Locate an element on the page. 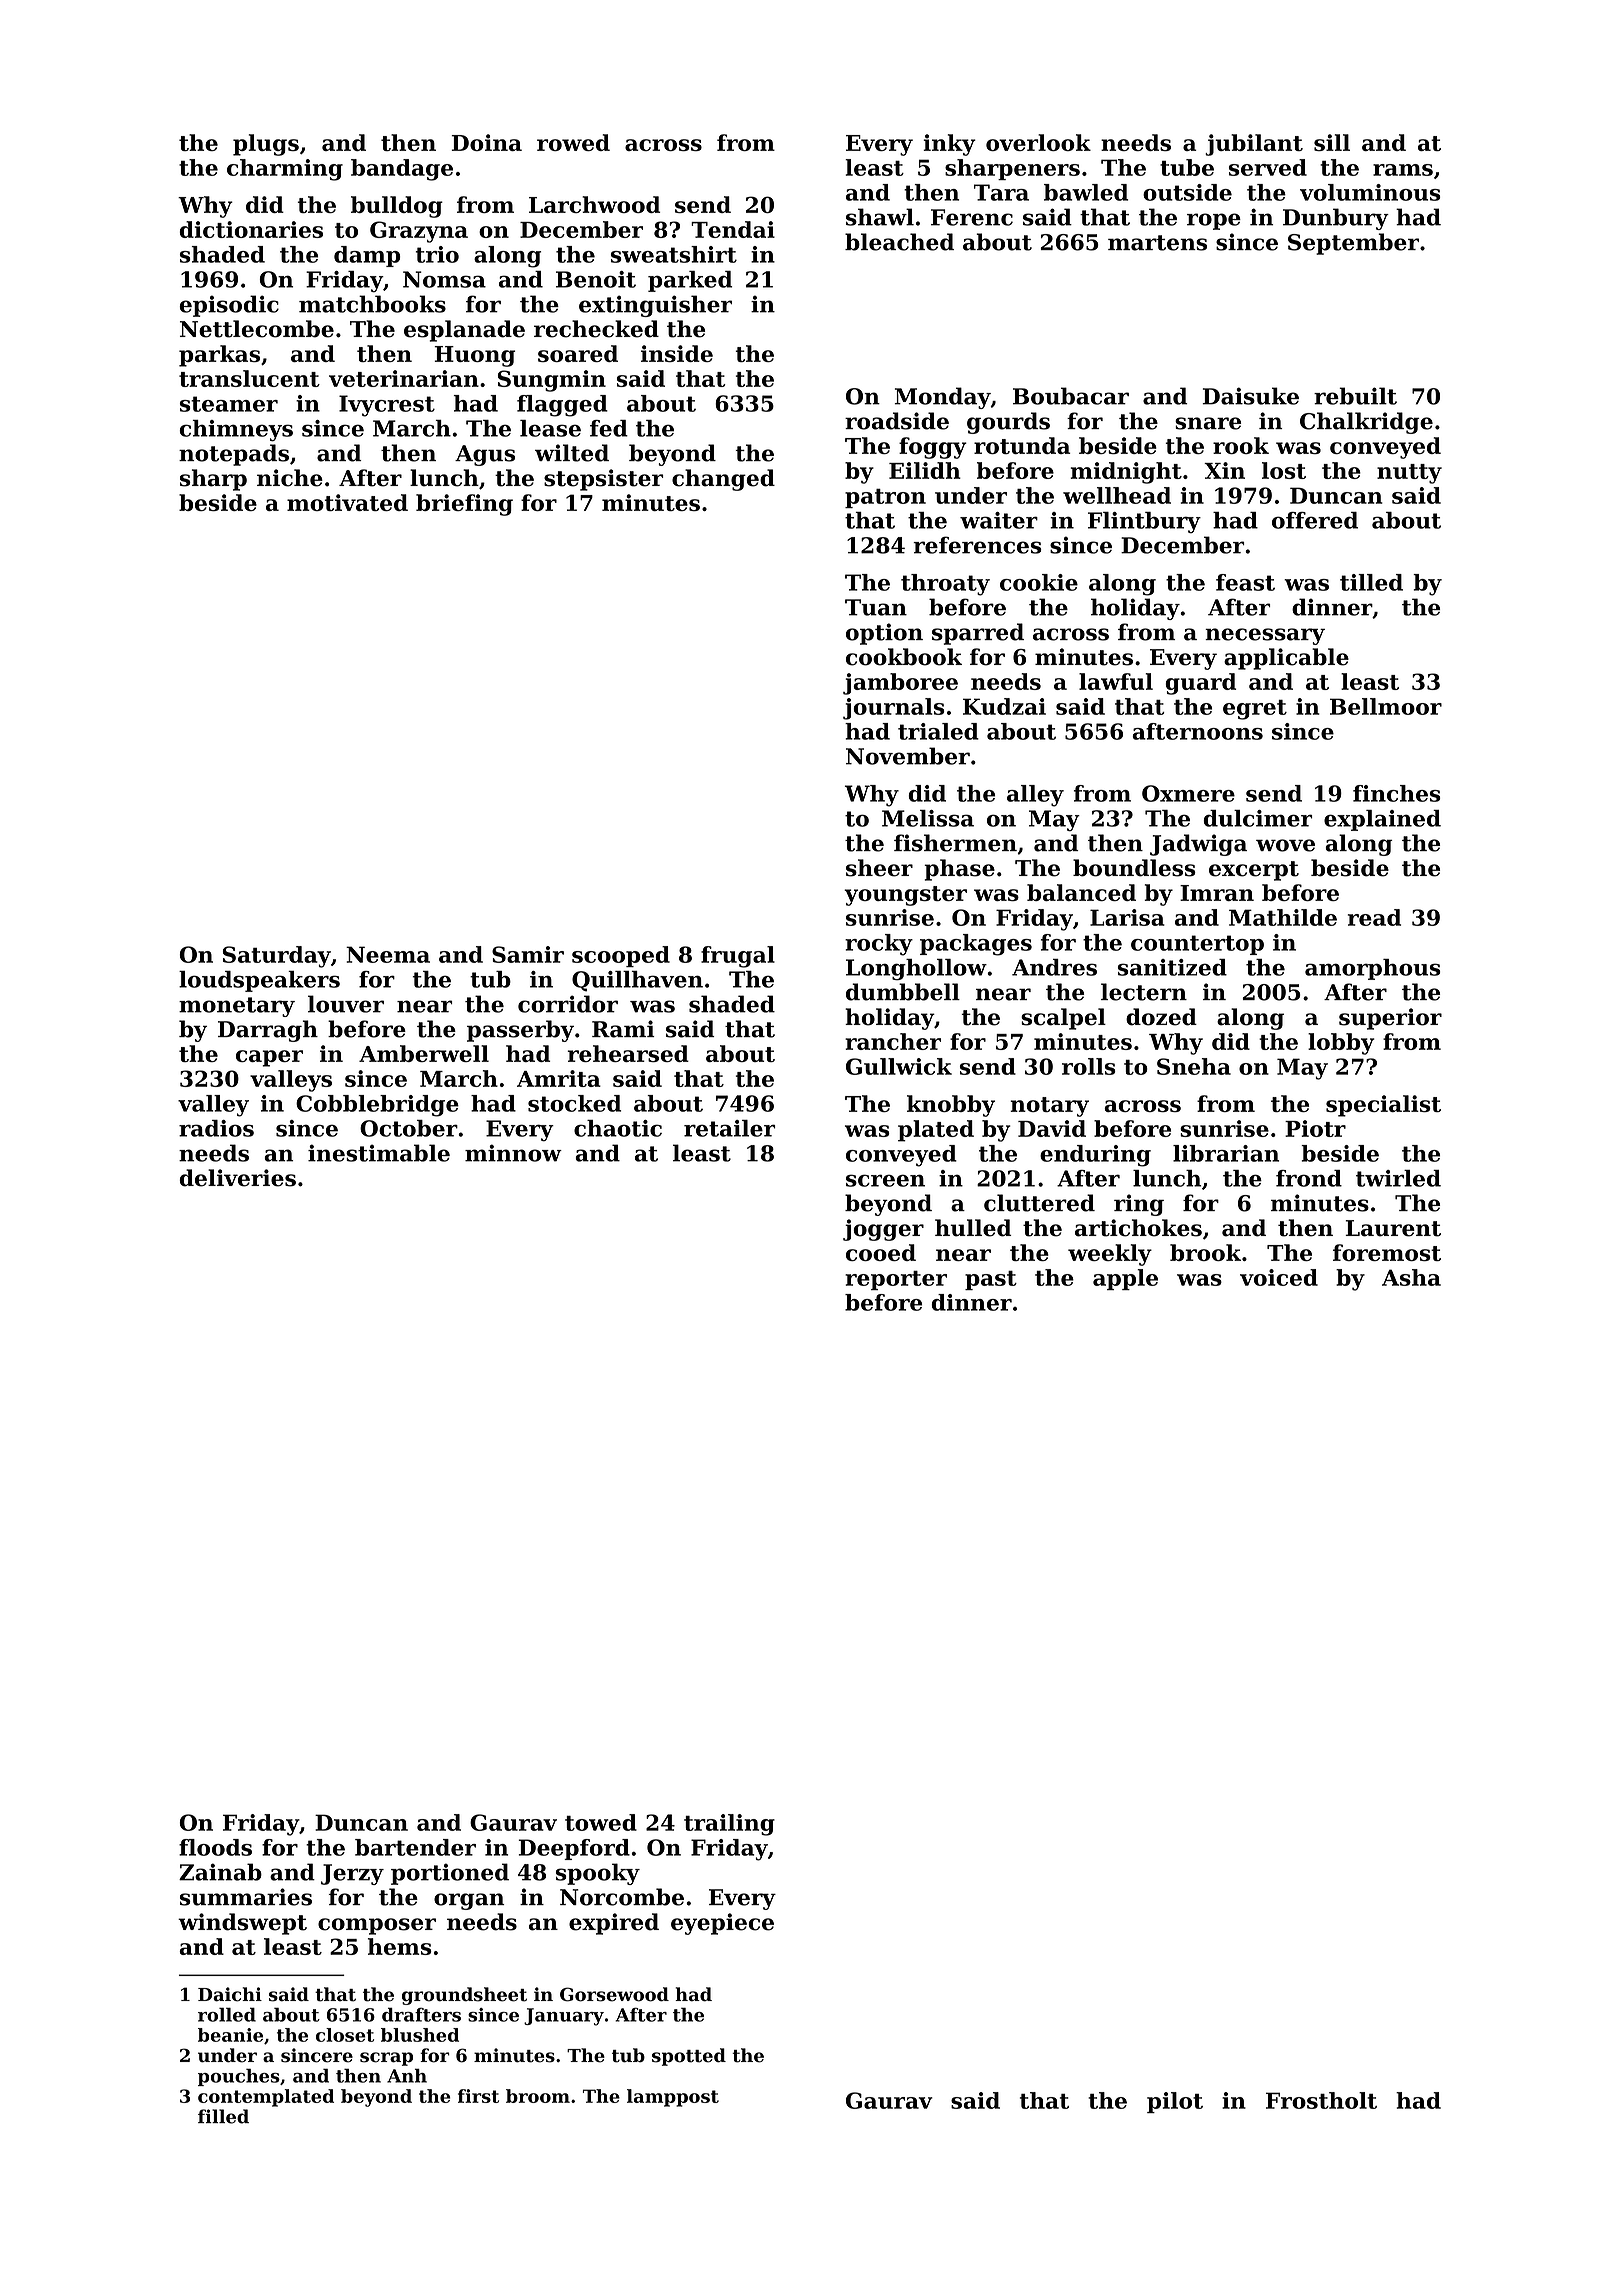 The width and height of the page is (1620, 2292). trailing is located at coordinates (729, 1825).
